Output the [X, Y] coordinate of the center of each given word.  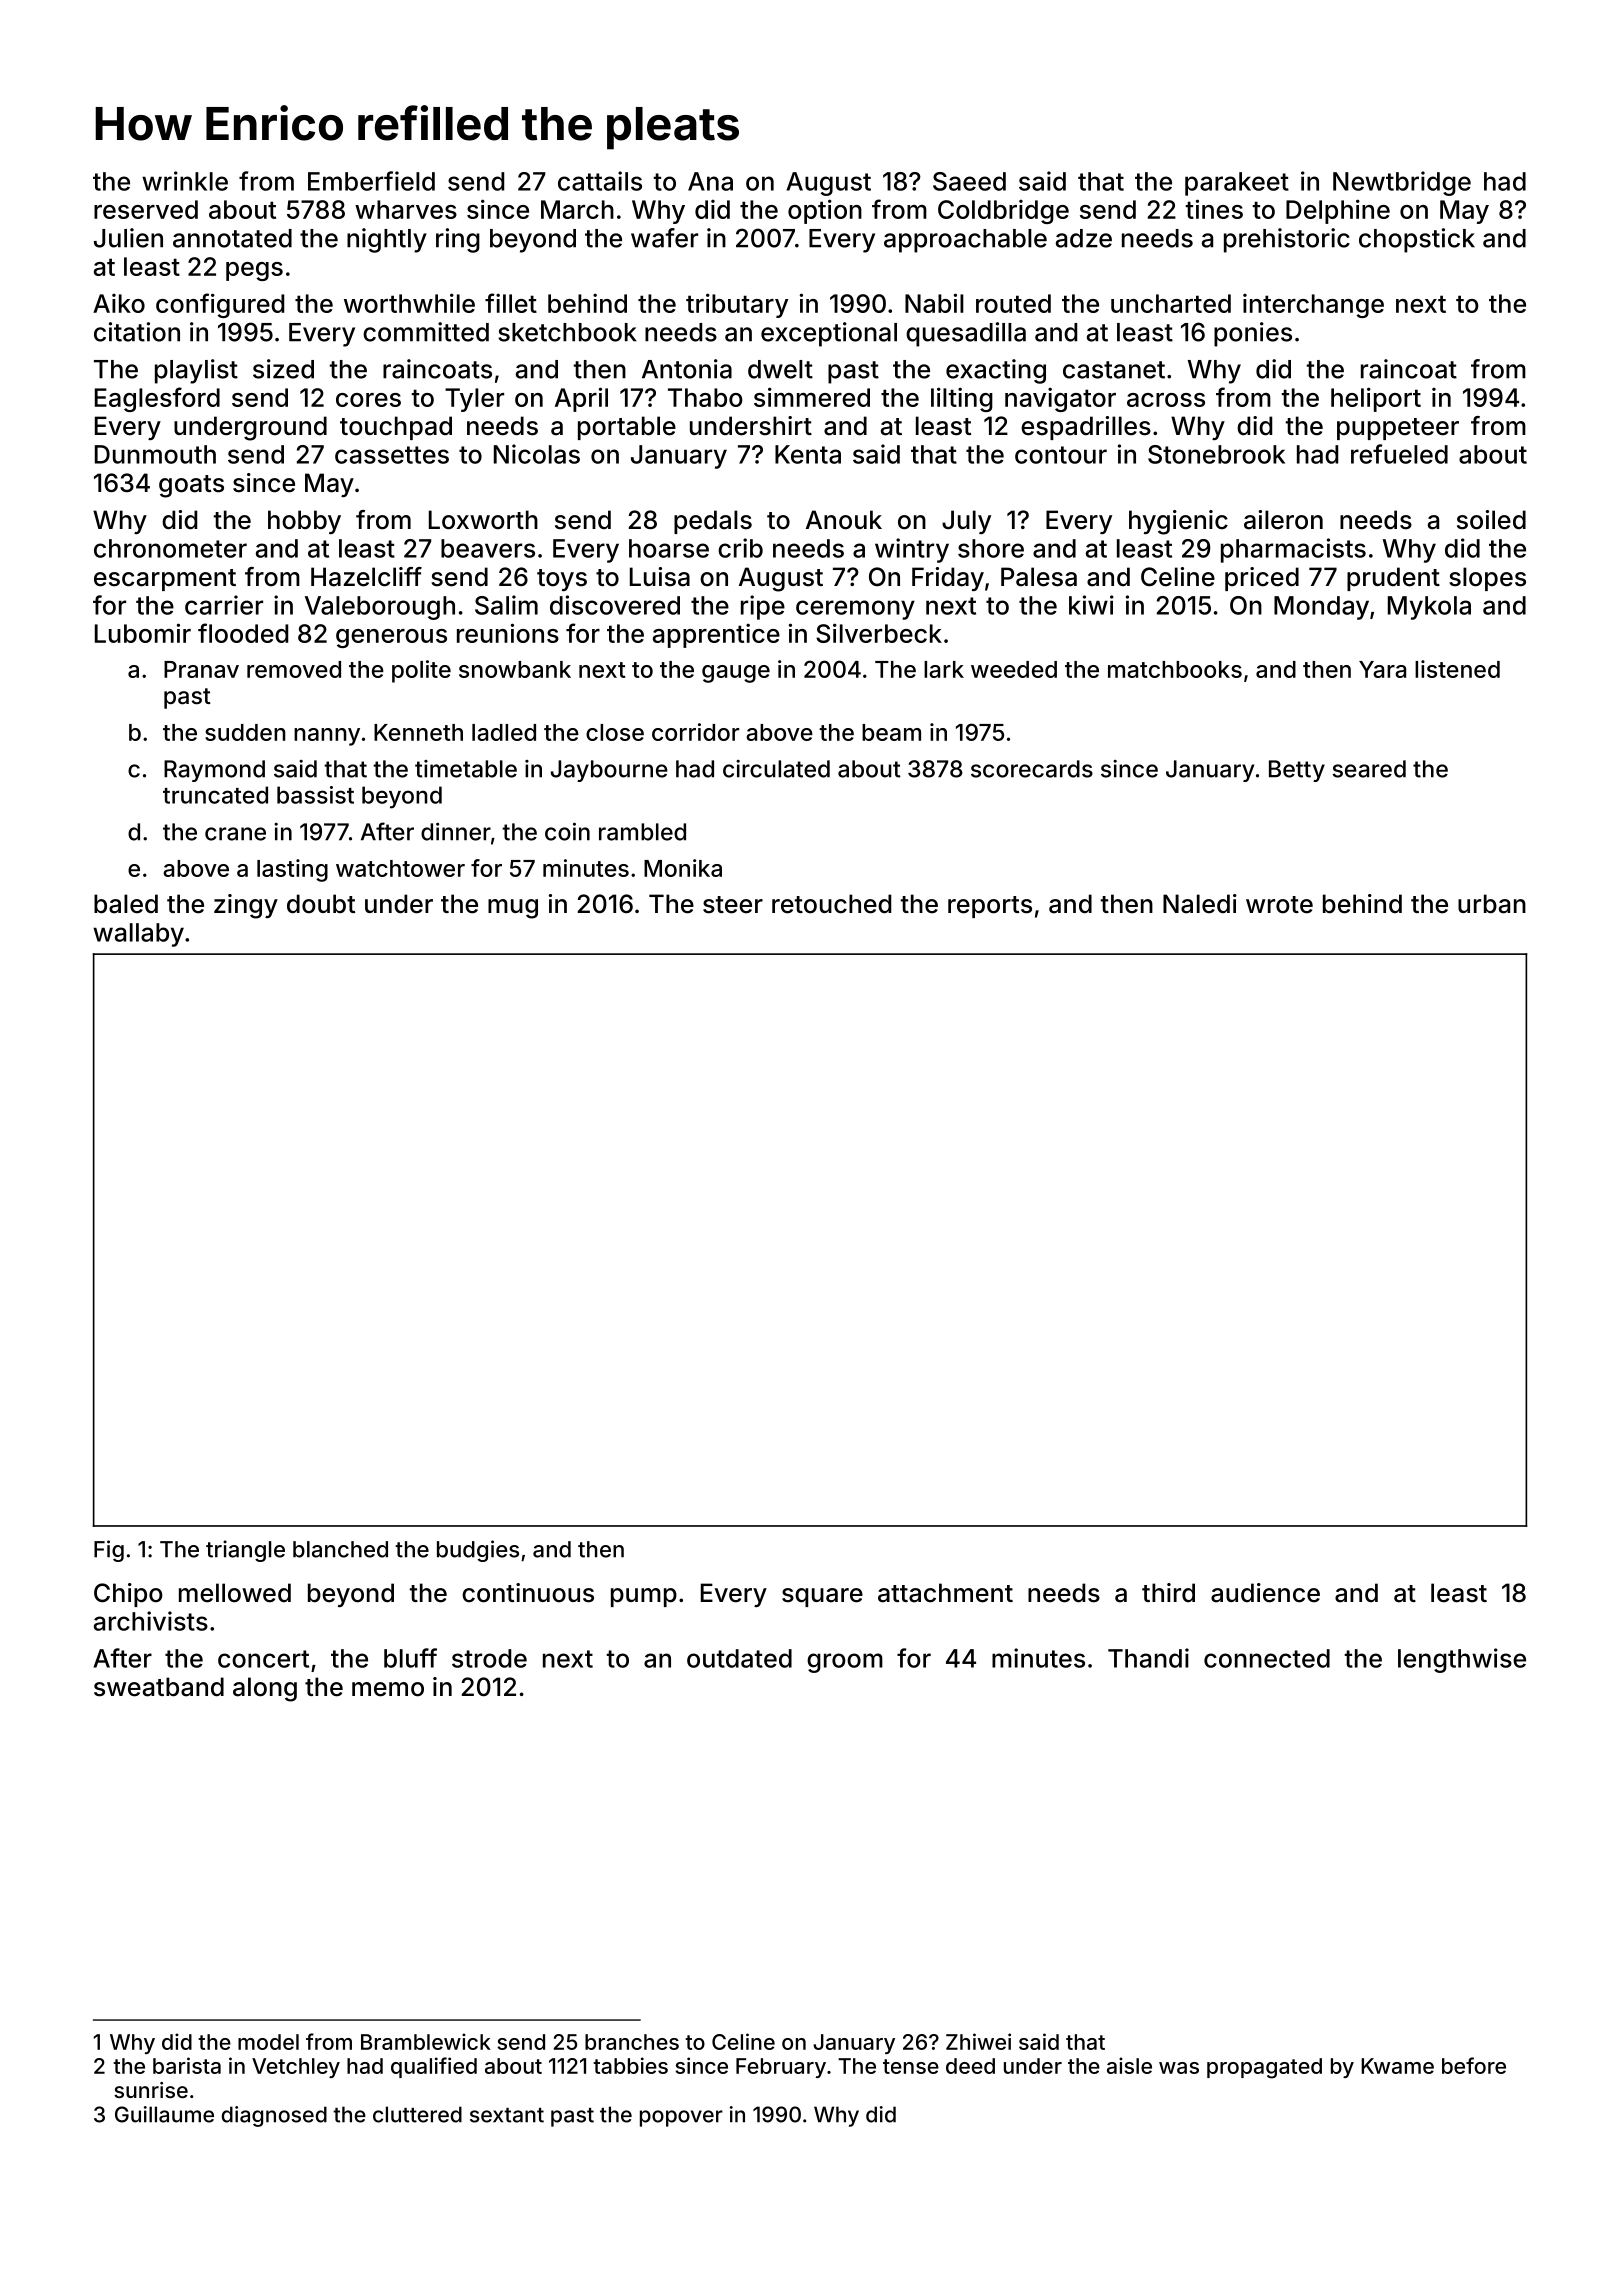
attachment [945, 1593]
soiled [1491, 520]
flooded [243, 633]
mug [513, 909]
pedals [713, 522]
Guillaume [164, 2114]
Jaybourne [609, 771]
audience [1265, 1593]
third [1168, 1593]
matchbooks [1175, 669]
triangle [245, 1551]
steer [733, 905]
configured [220, 305]
